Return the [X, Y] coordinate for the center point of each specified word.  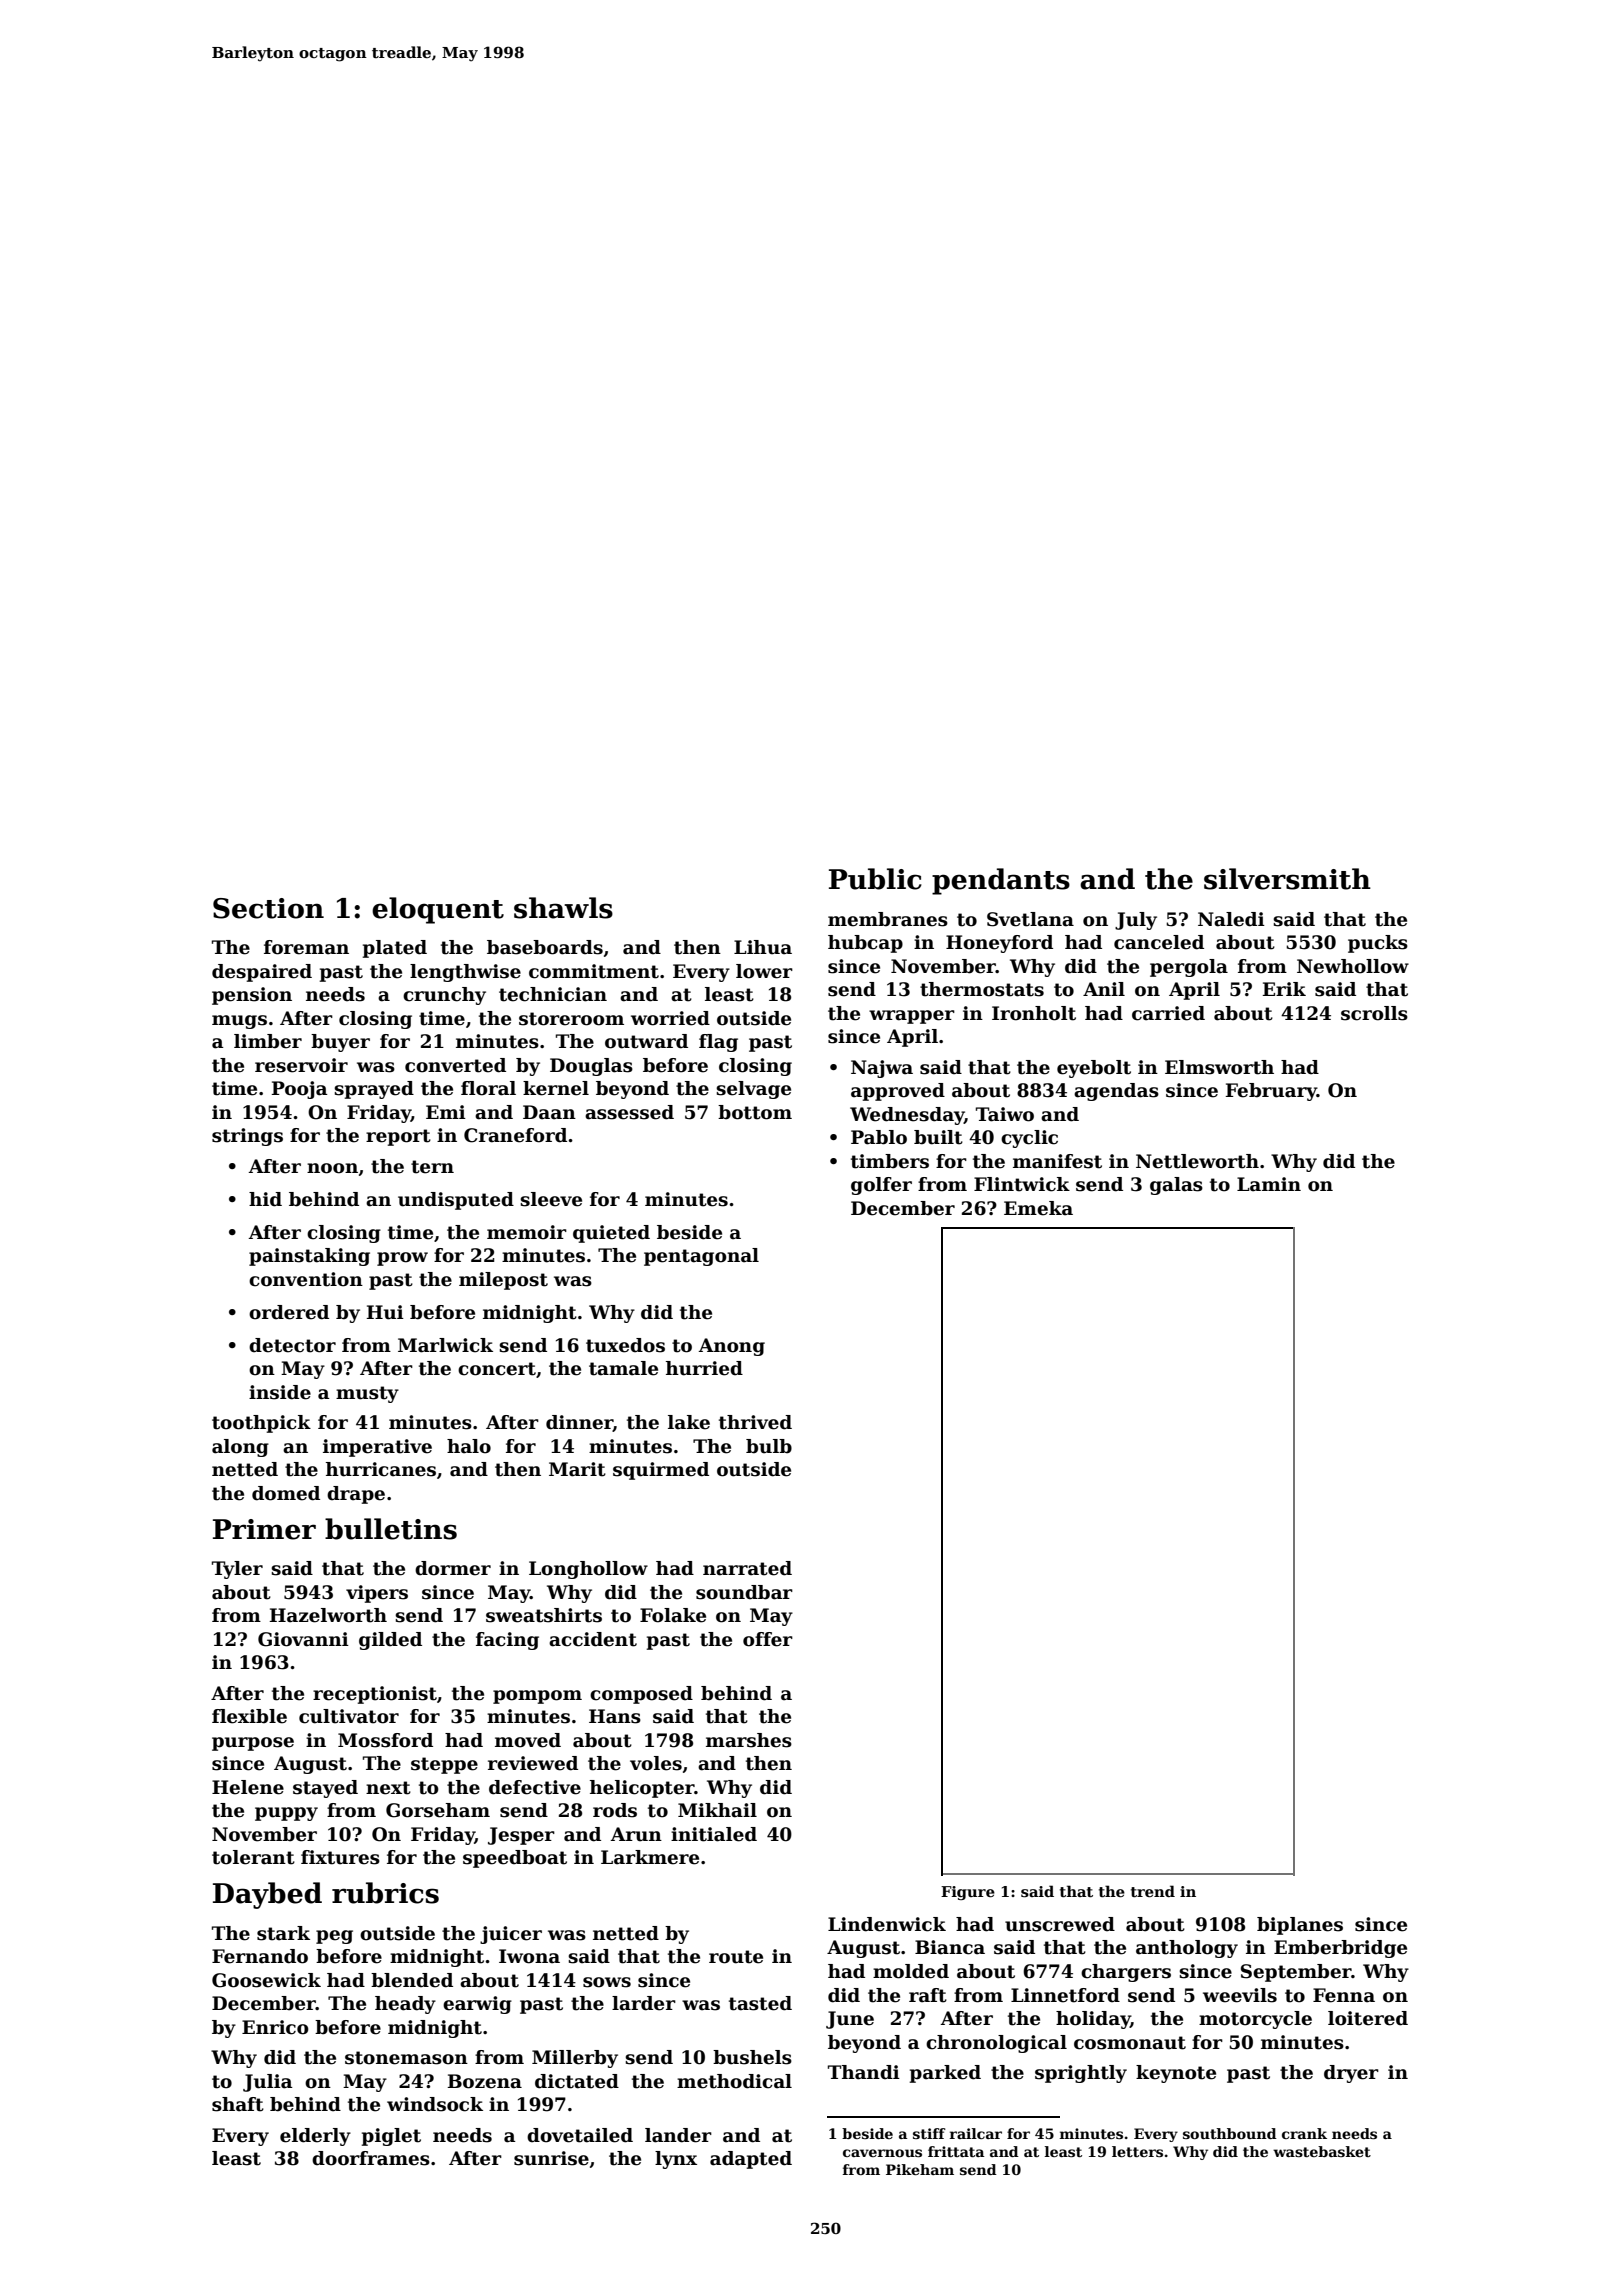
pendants [1001, 881]
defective [535, 1787]
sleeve [551, 1199]
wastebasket [1322, 2151]
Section [268, 908]
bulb [769, 1446]
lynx [676, 2160]
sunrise [551, 2158]
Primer [264, 1529]
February [1271, 1092]
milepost [503, 1281]
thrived [755, 1422]
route [736, 1957]
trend [1153, 1891]
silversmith [1287, 879]
